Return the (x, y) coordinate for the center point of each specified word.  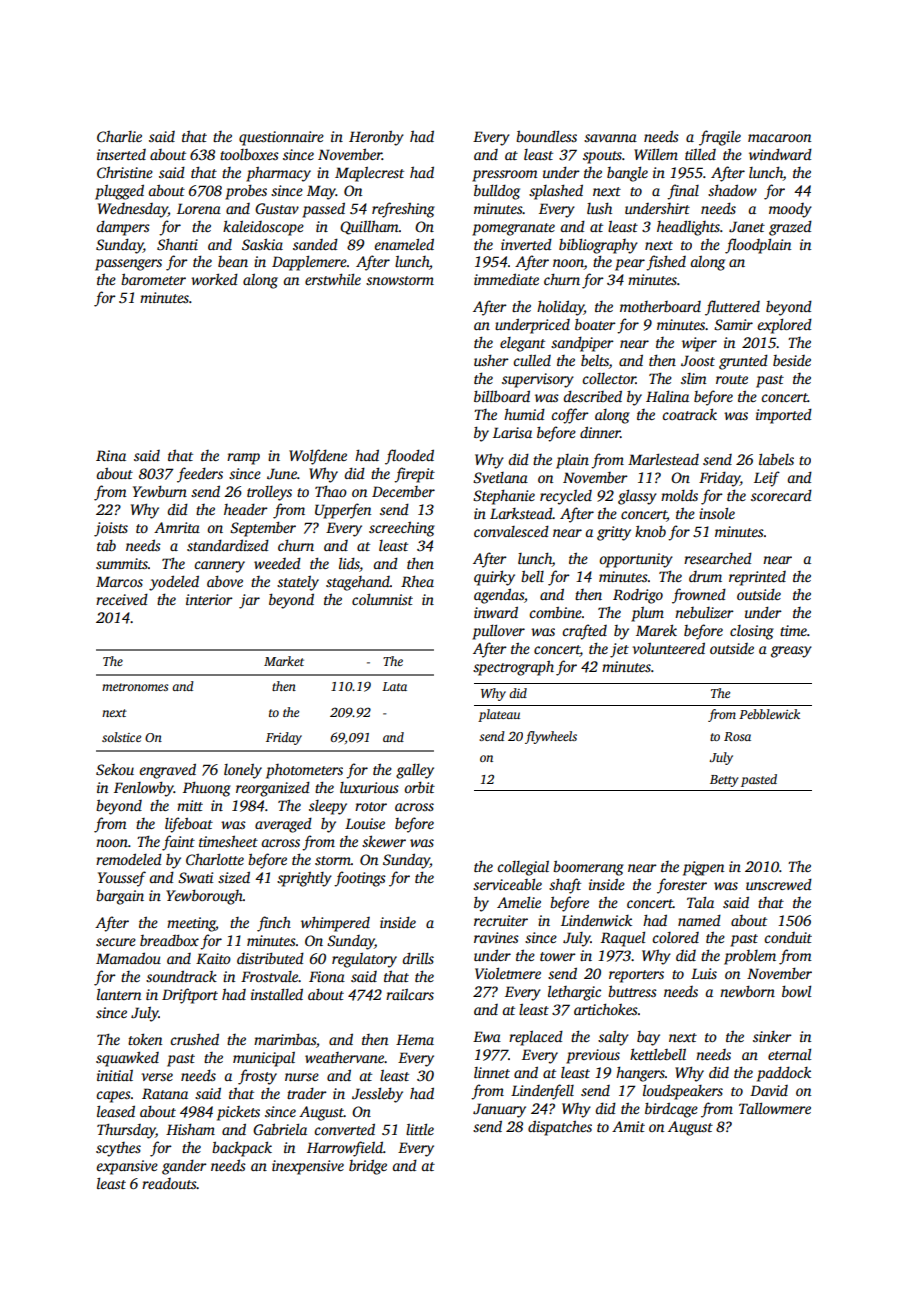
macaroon (779, 138)
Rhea (417, 581)
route (732, 379)
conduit (788, 937)
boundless (546, 136)
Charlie (119, 136)
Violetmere (508, 973)
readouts (169, 1183)
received (122, 599)
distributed (270, 958)
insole (717, 513)
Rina (111, 455)
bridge (368, 1167)
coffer (570, 416)
